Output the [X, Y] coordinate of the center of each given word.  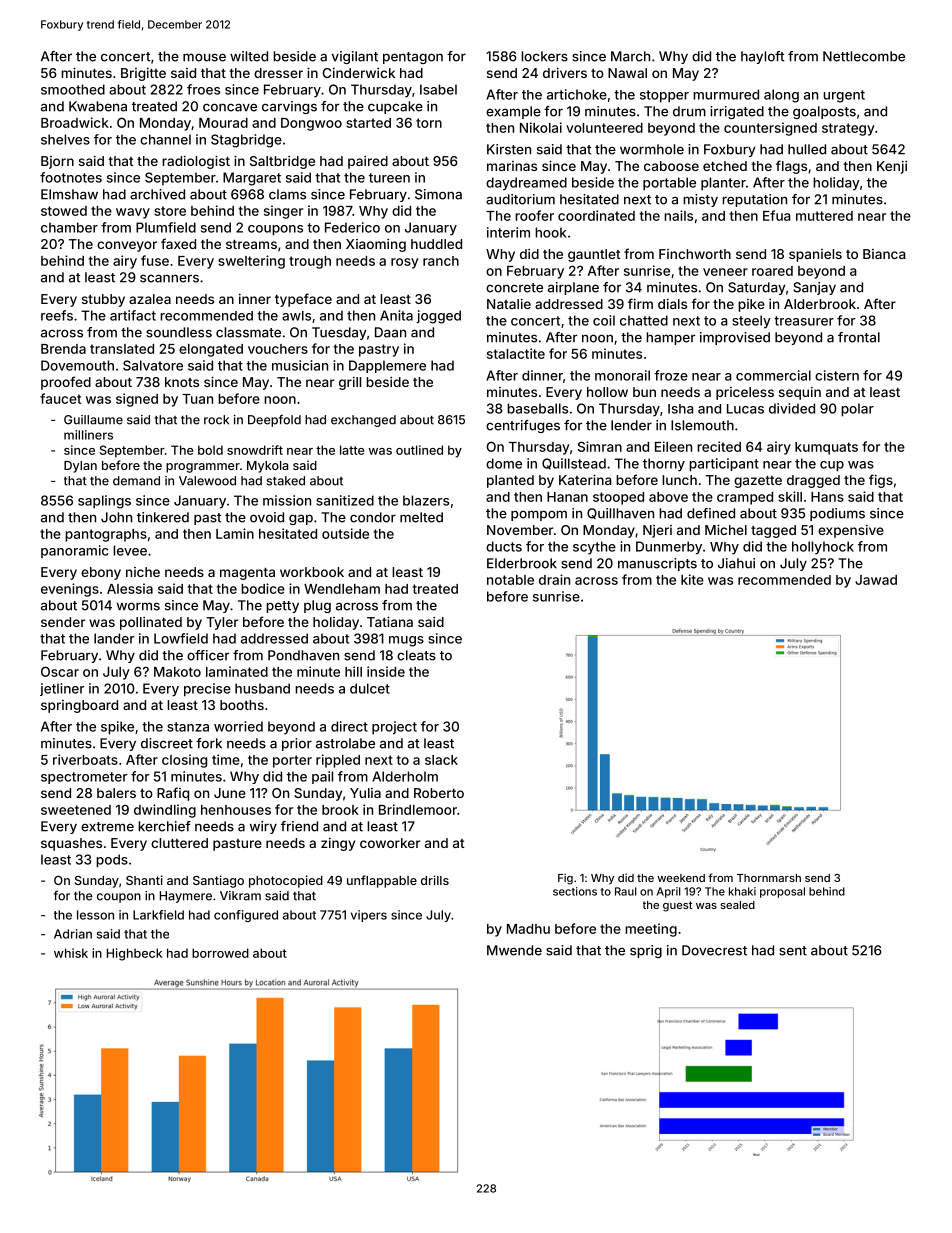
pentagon [413, 58]
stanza [188, 727]
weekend [681, 878]
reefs [57, 315]
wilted [249, 56]
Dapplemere [387, 366]
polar [857, 410]
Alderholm [405, 776]
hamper [670, 338]
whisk [71, 953]
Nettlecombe [864, 56]
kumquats [826, 448]
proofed [66, 383]
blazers [426, 500]
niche [143, 572]
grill [350, 383]
